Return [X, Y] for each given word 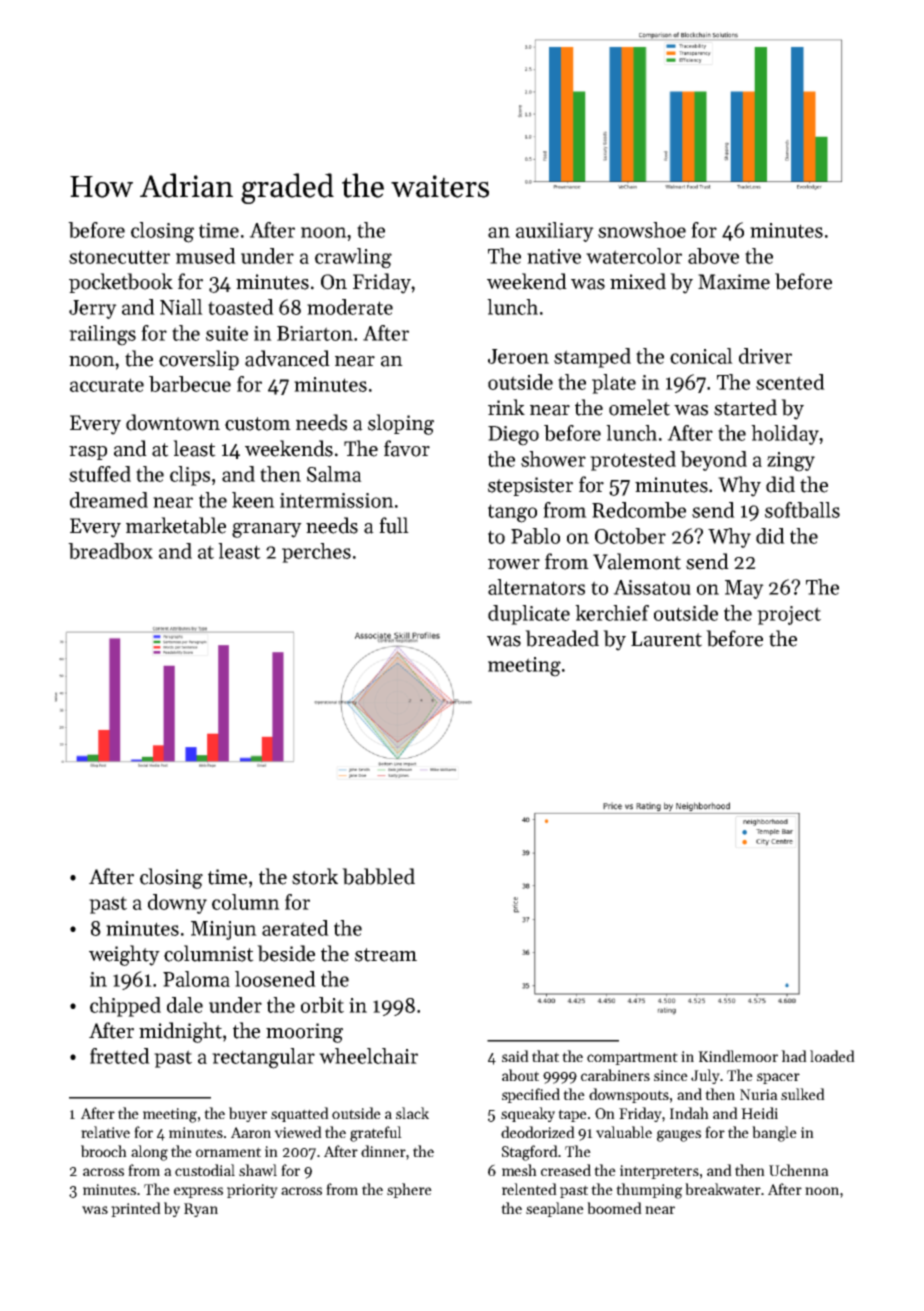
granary [267, 530]
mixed [638, 281]
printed [136, 1209]
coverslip [199, 360]
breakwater [723, 1189]
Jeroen [518, 356]
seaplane [555, 1209]
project [789, 615]
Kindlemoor [738, 1056]
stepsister [530, 486]
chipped [125, 1007]
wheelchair [368, 1056]
